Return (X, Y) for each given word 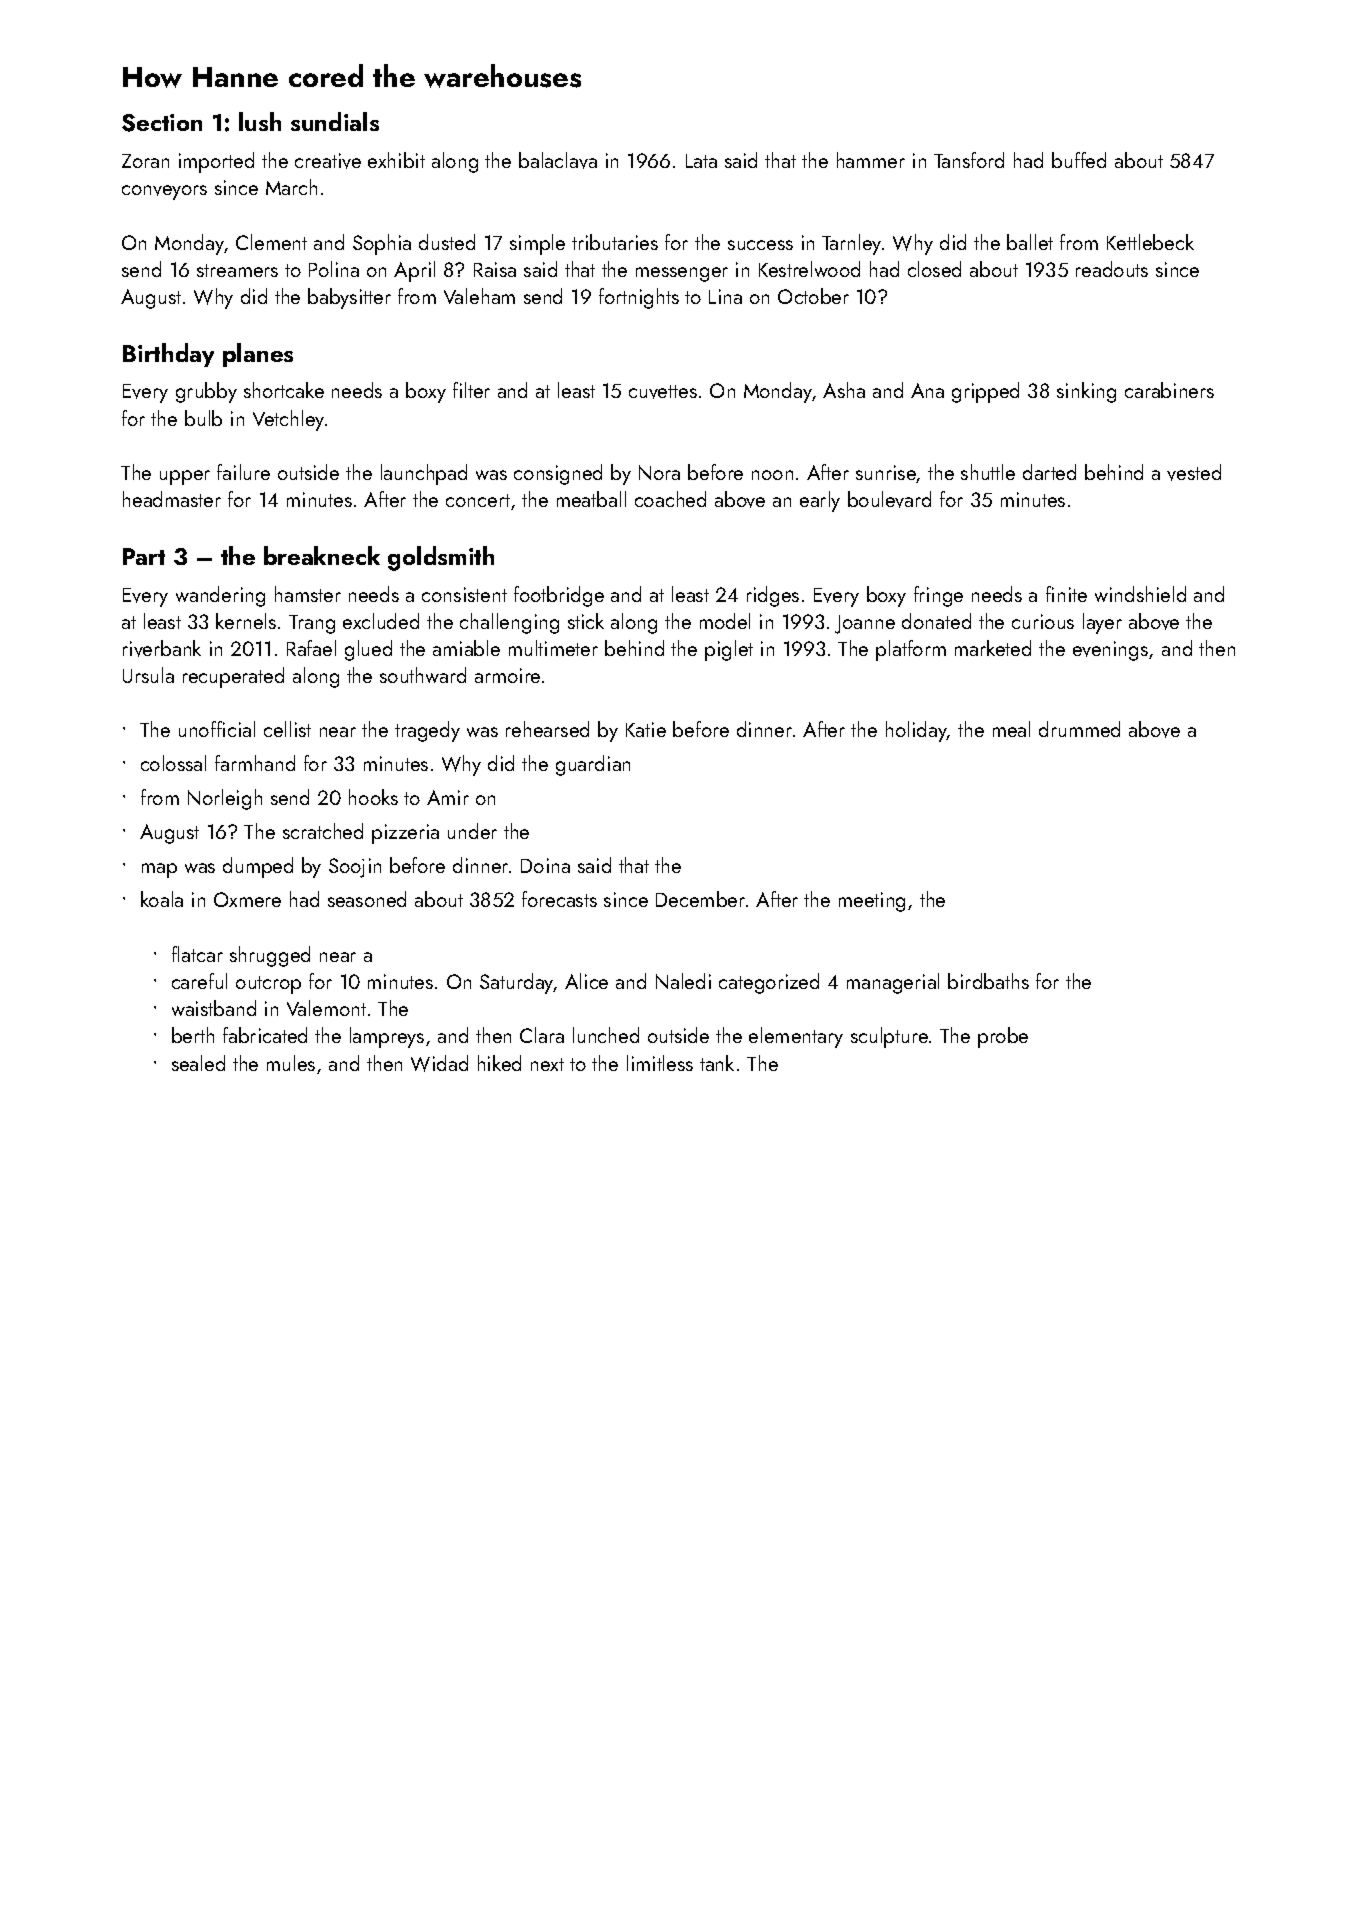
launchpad (424, 474)
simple (537, 244)
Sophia (382, 244)
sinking (1086, 392)
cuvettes (663, 392)
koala (162, 899)
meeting (872, 902)
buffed (1079, 160)
